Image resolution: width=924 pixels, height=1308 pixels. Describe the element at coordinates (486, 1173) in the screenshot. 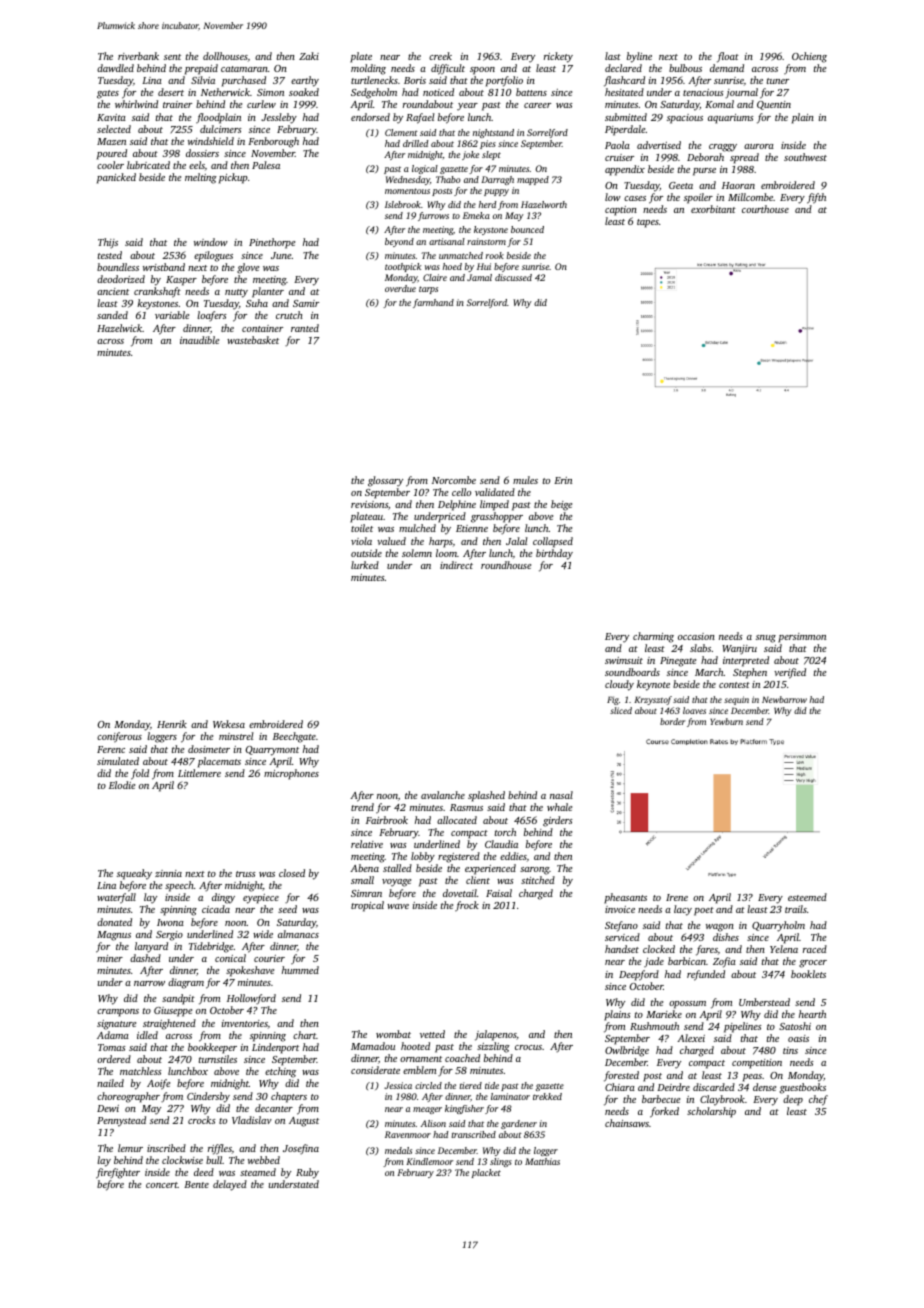

I see `placket` at that location.
